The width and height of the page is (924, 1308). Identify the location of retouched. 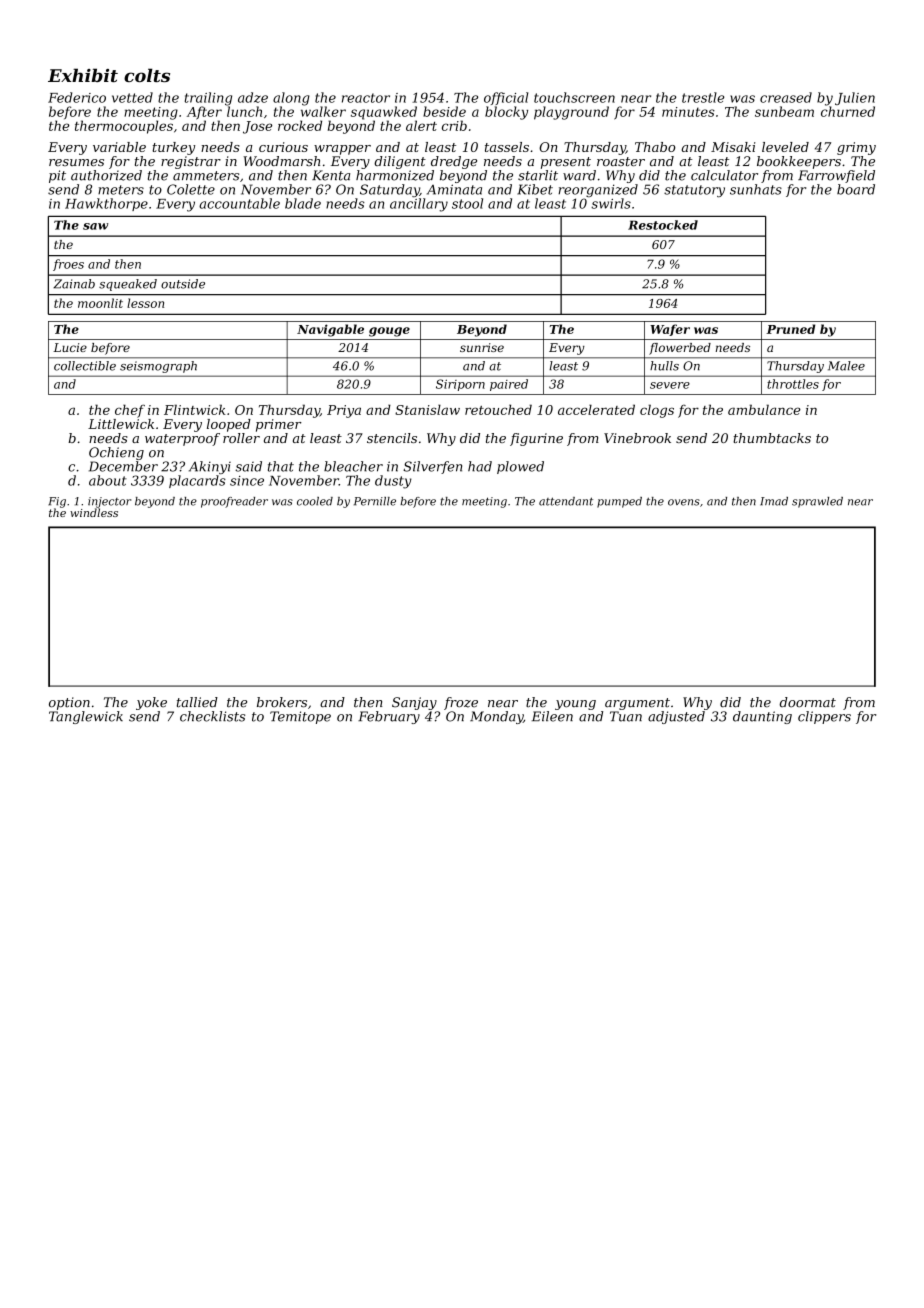
(498, 409).
